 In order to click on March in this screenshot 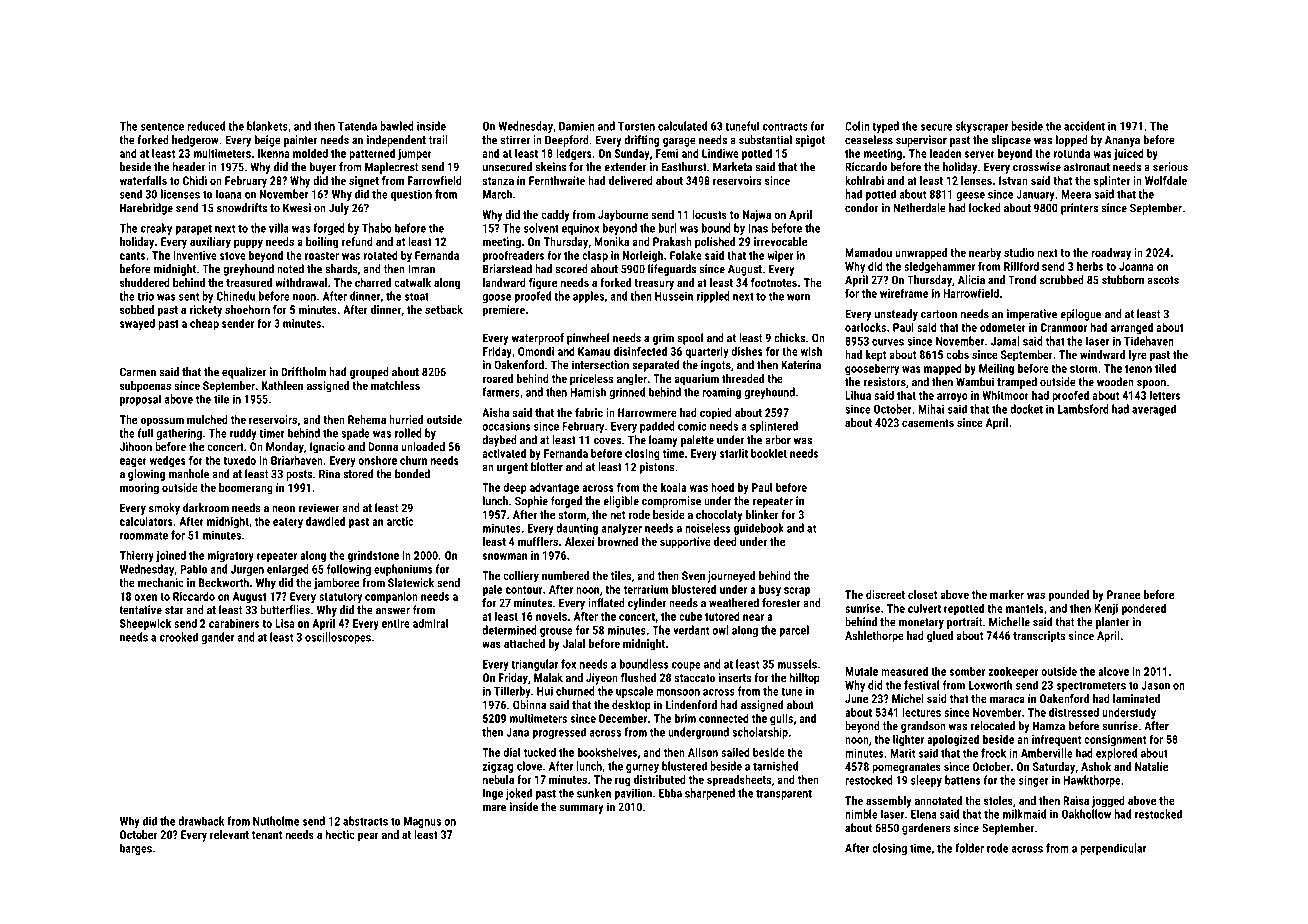, I will do `click(497, 194)`.
